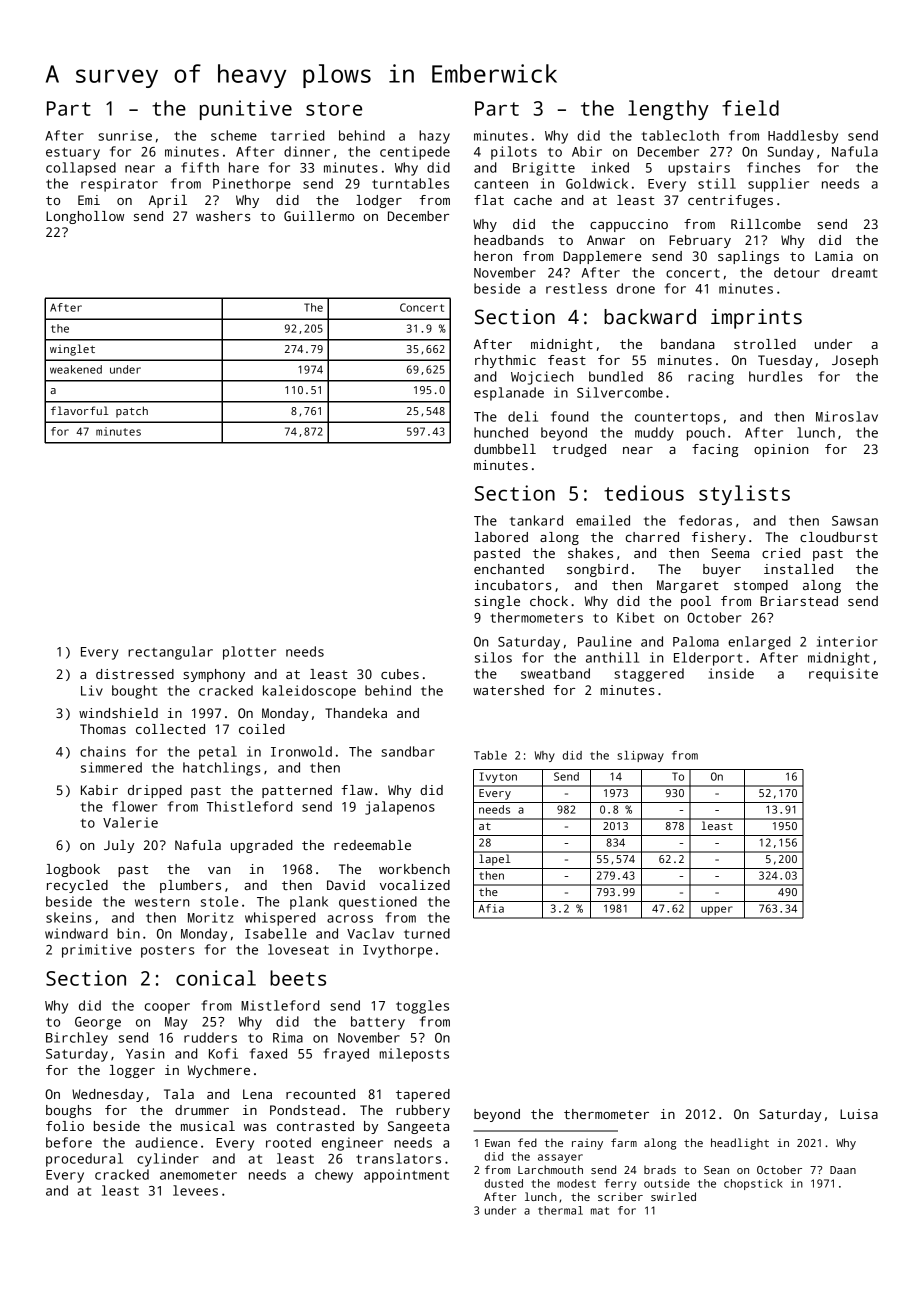 Image resolution: width=924 pixels, height=1308 pixels. Describe the element at coordinates (536, 520) in the screenshot. I see `tankard` at that location.
